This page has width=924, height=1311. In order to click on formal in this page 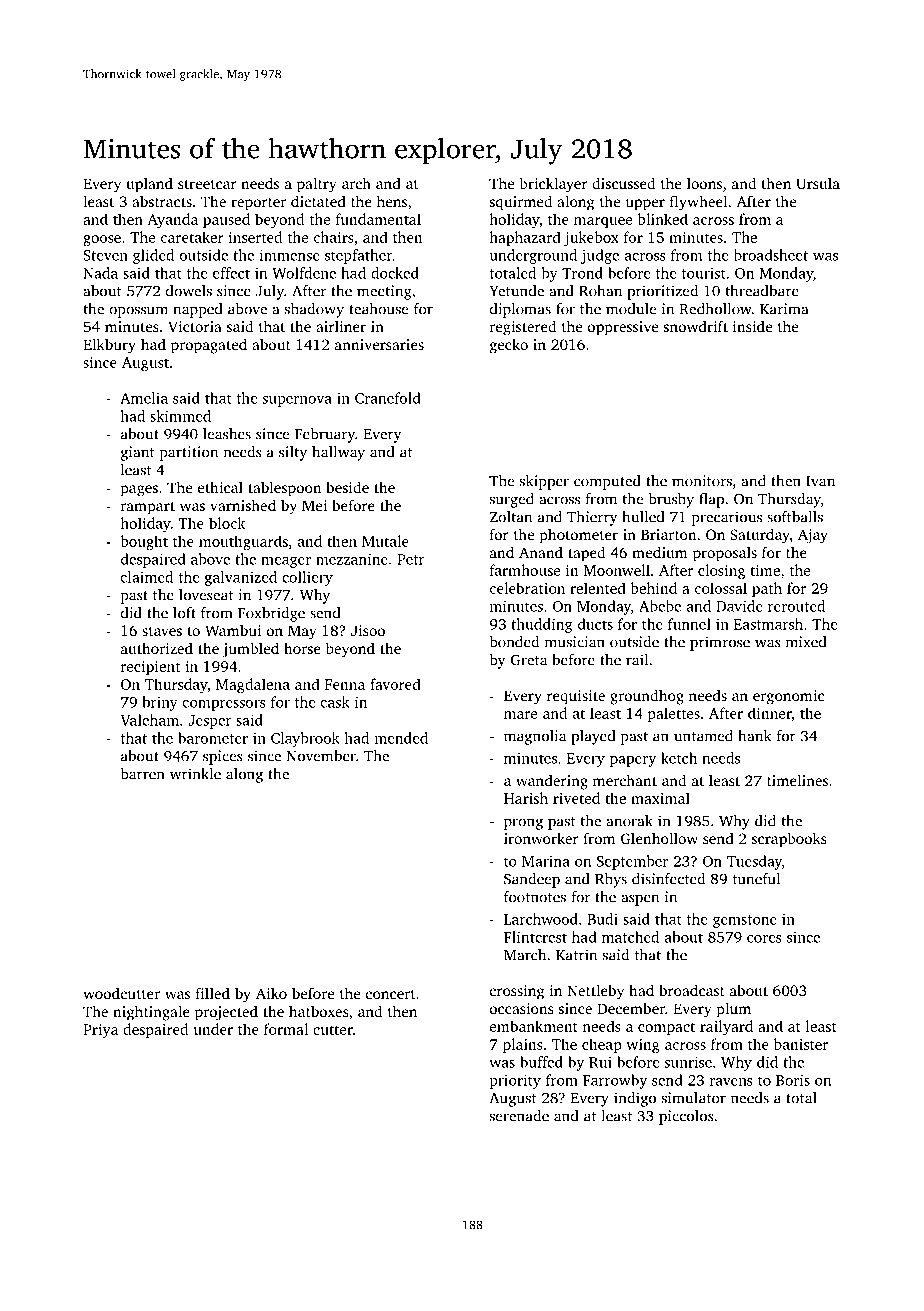, I will do `click(286, 1029)`.
